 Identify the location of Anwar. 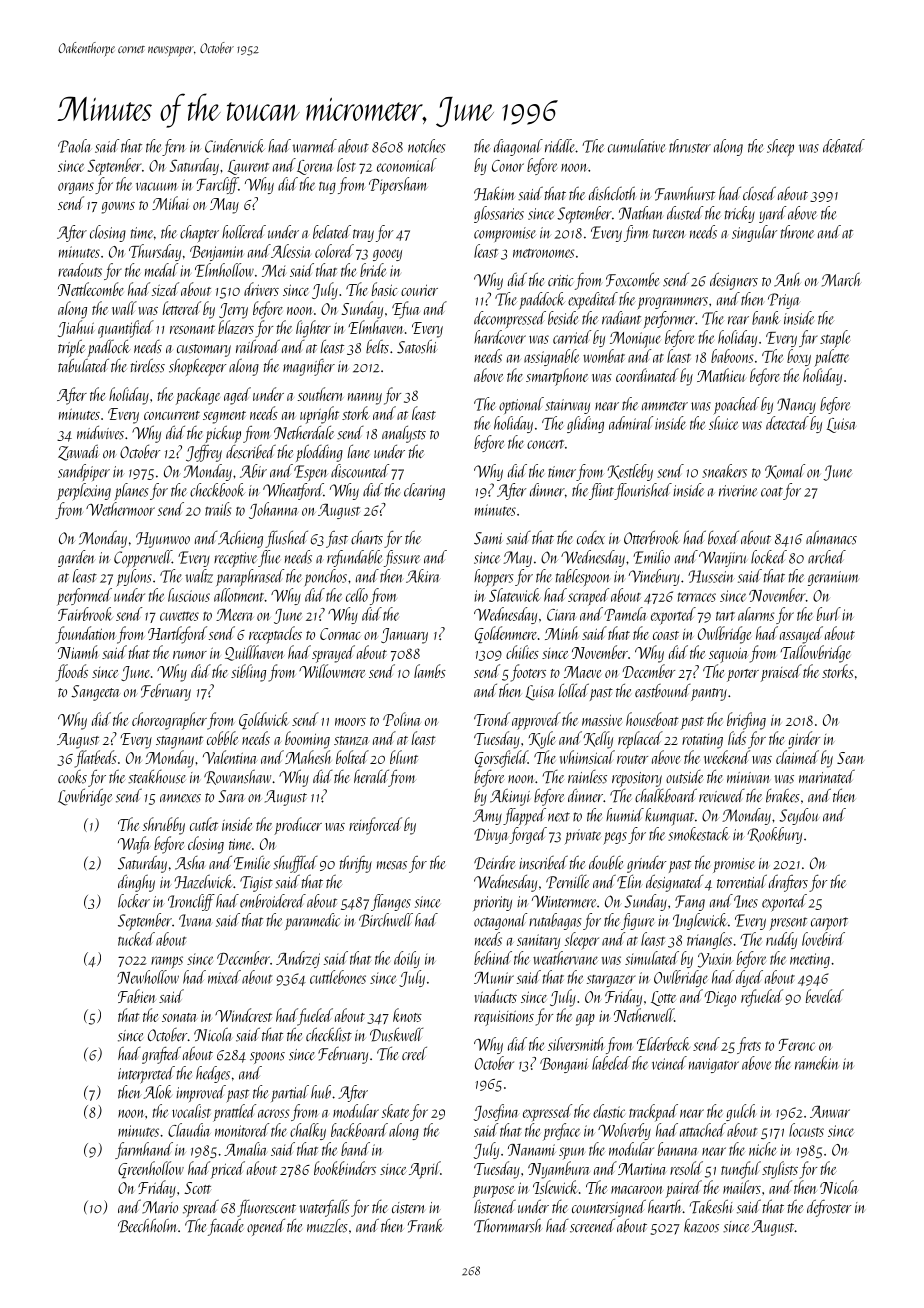
(830, 1112).
